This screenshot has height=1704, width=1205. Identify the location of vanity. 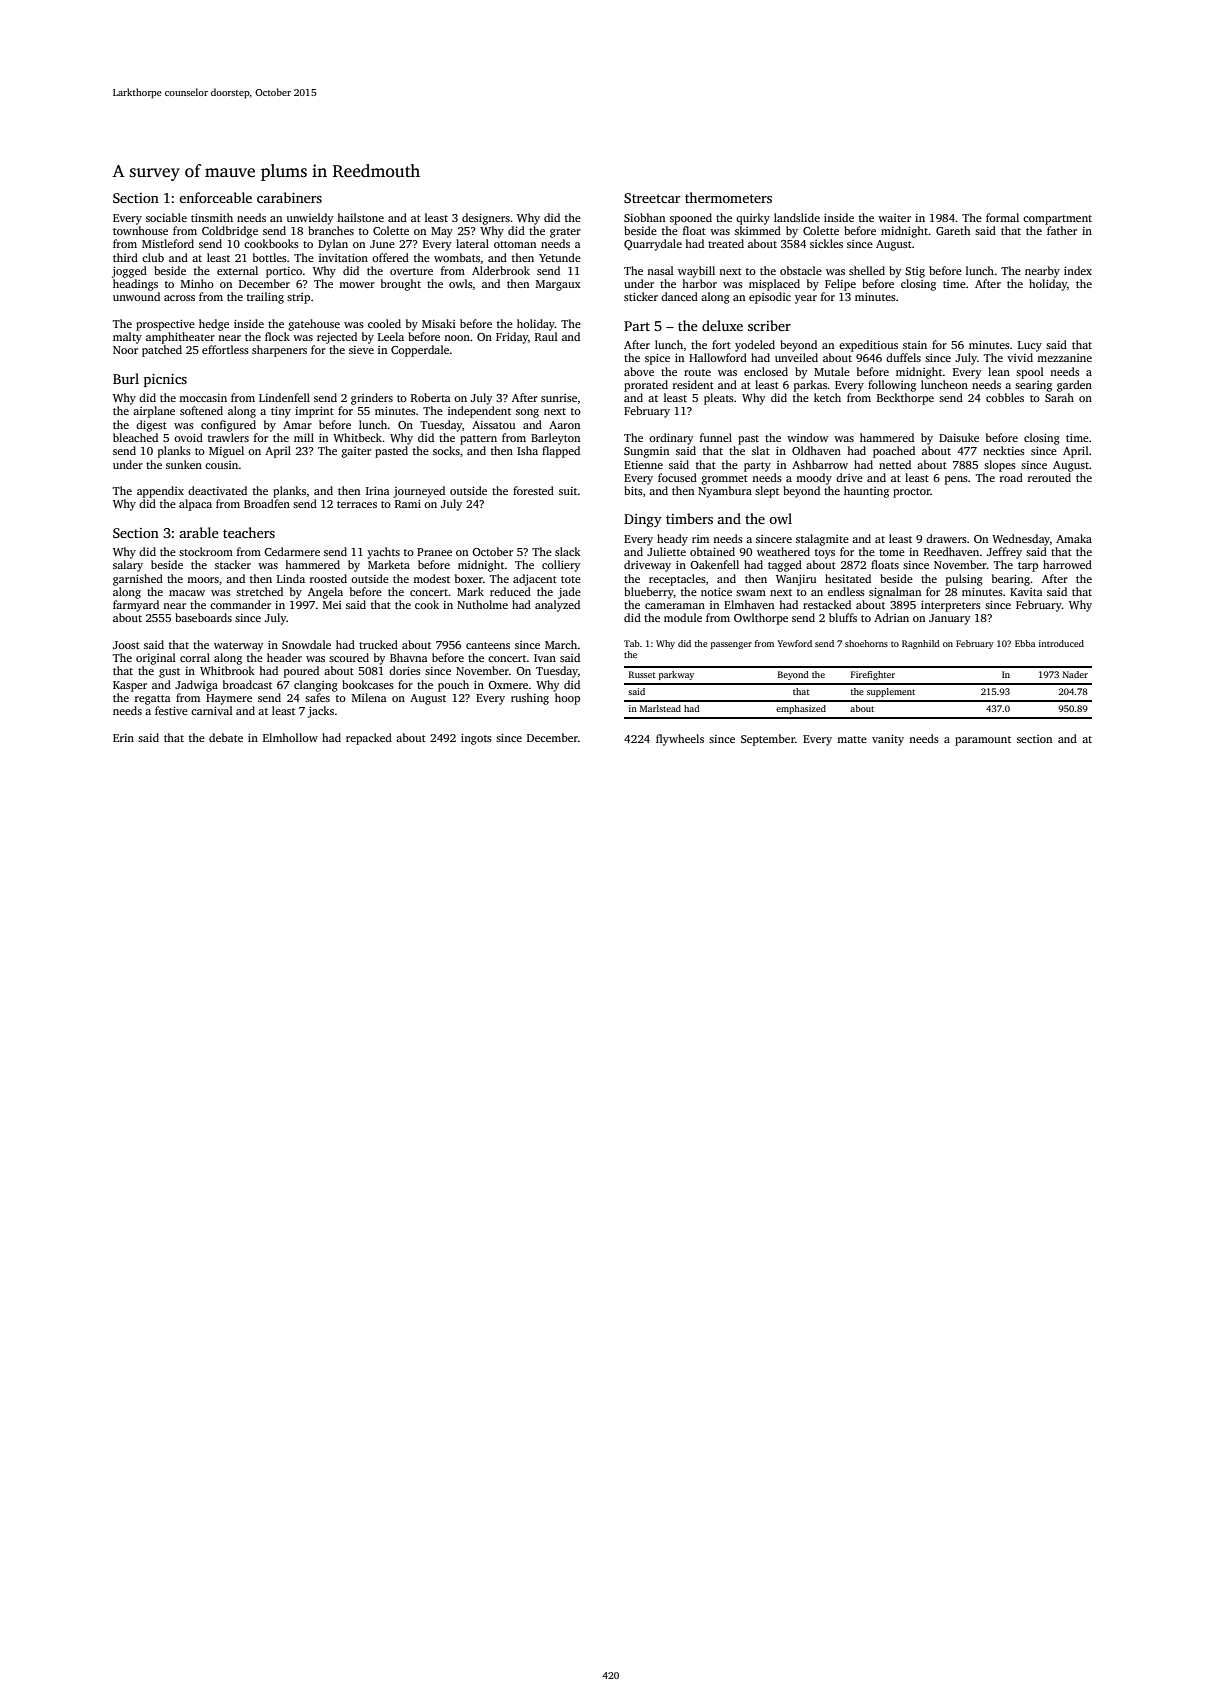
(888, 740).
